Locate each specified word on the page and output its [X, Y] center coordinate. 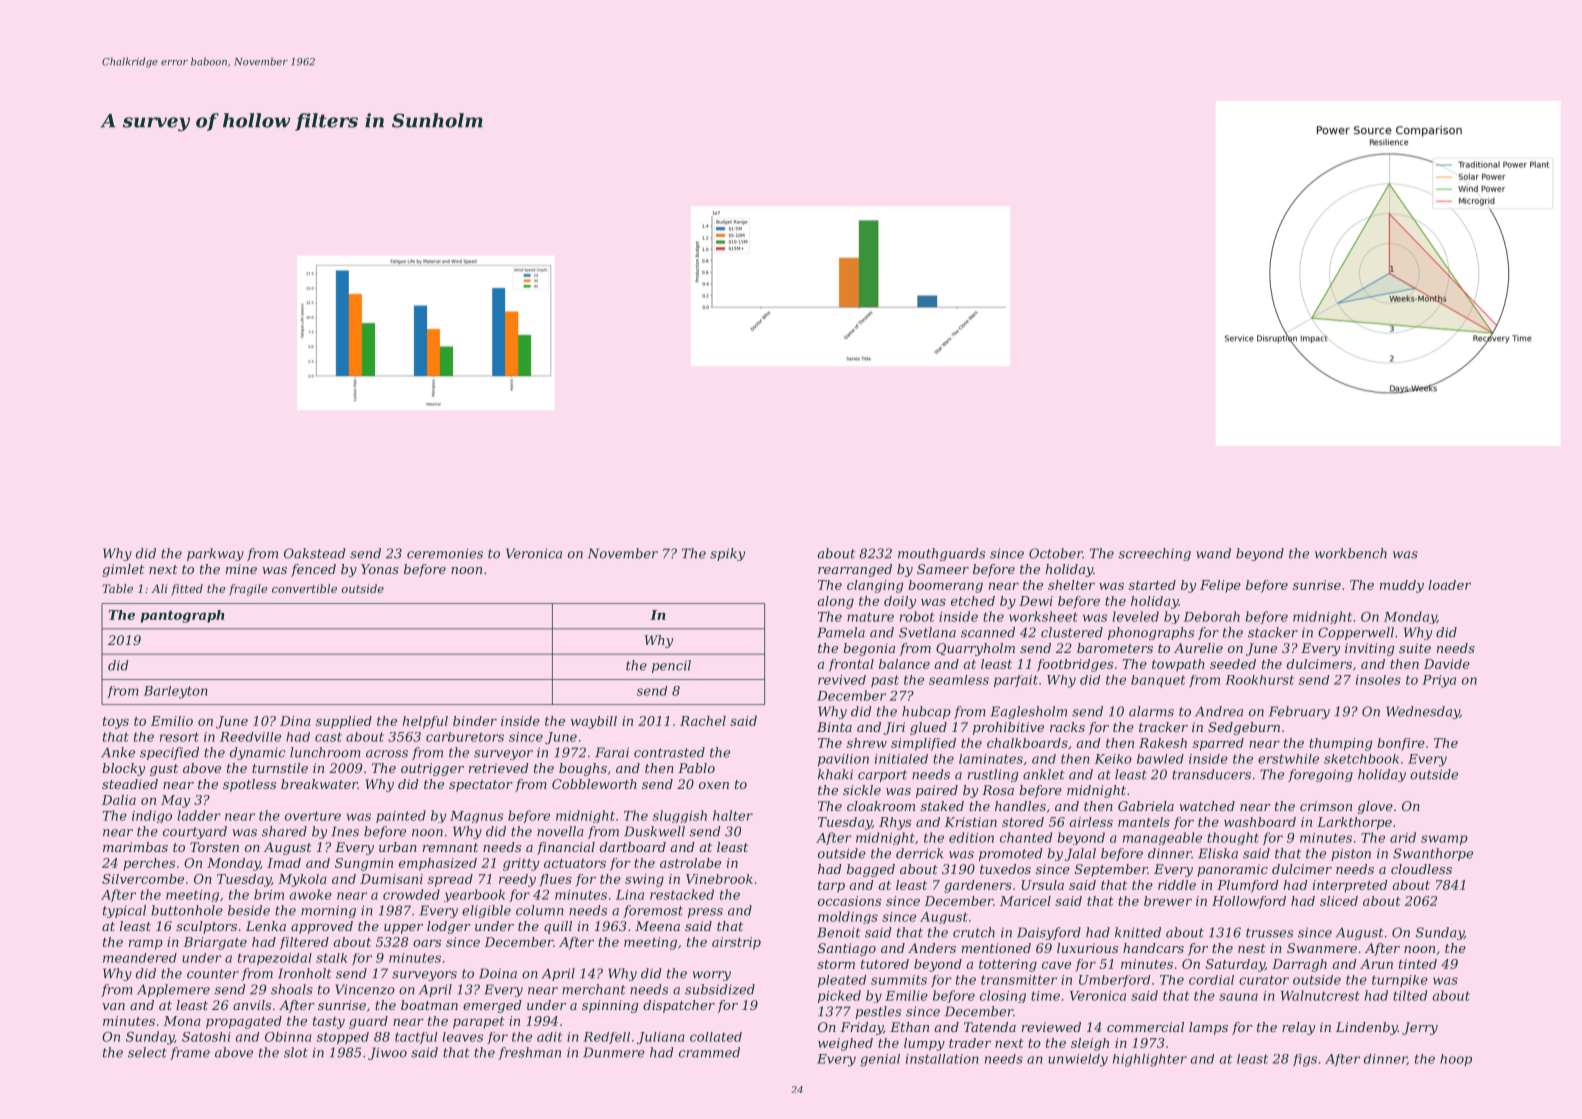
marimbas [135, 847]
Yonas [380, 569]
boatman [429, 1005]
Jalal [1080, 854]
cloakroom [881, 806]
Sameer [943, 569]
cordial [1211, 980]
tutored [885, 964]
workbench [1351, 553]
